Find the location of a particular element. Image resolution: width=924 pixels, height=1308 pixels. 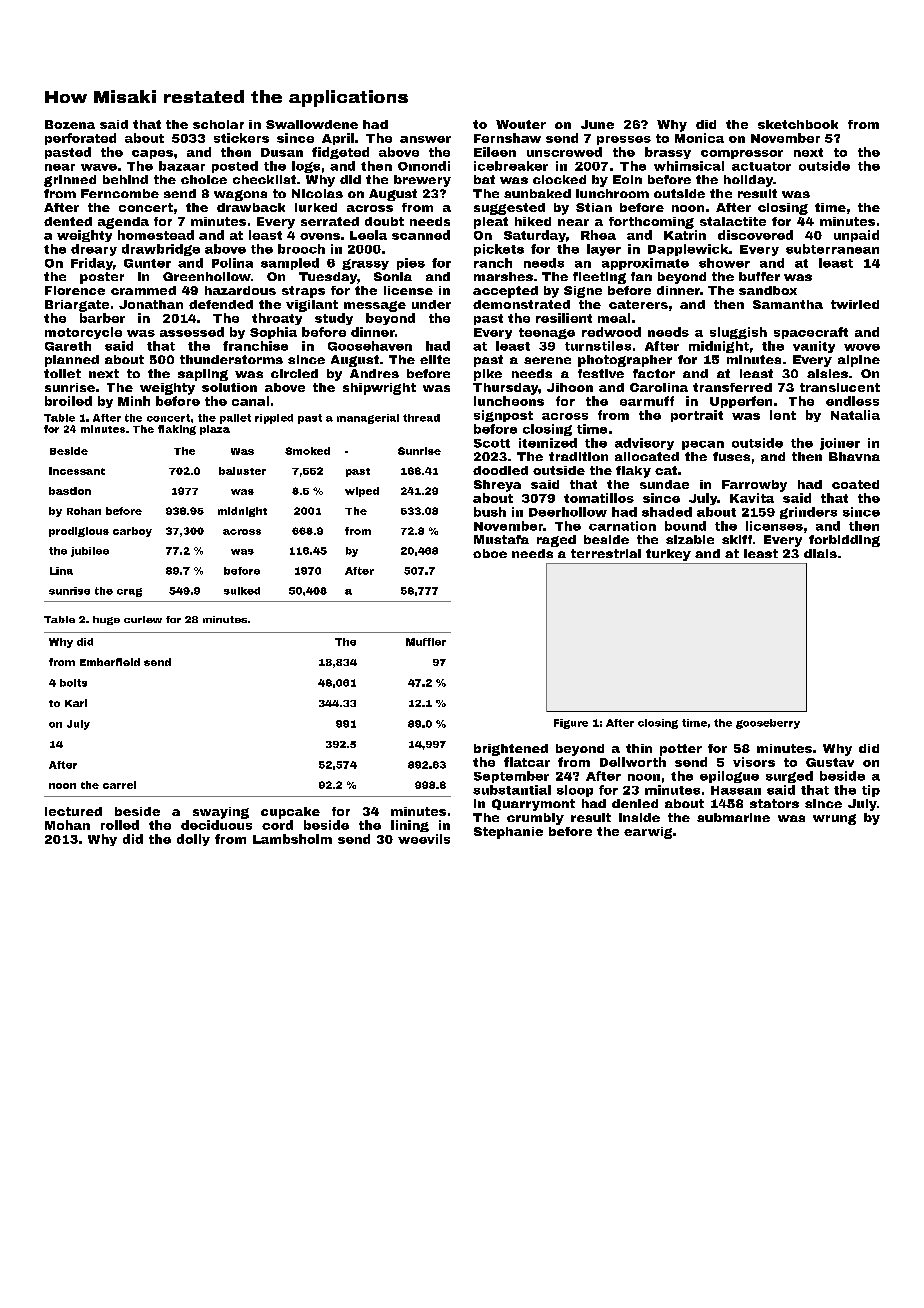

wagons is located at coordinates (240, 195).
